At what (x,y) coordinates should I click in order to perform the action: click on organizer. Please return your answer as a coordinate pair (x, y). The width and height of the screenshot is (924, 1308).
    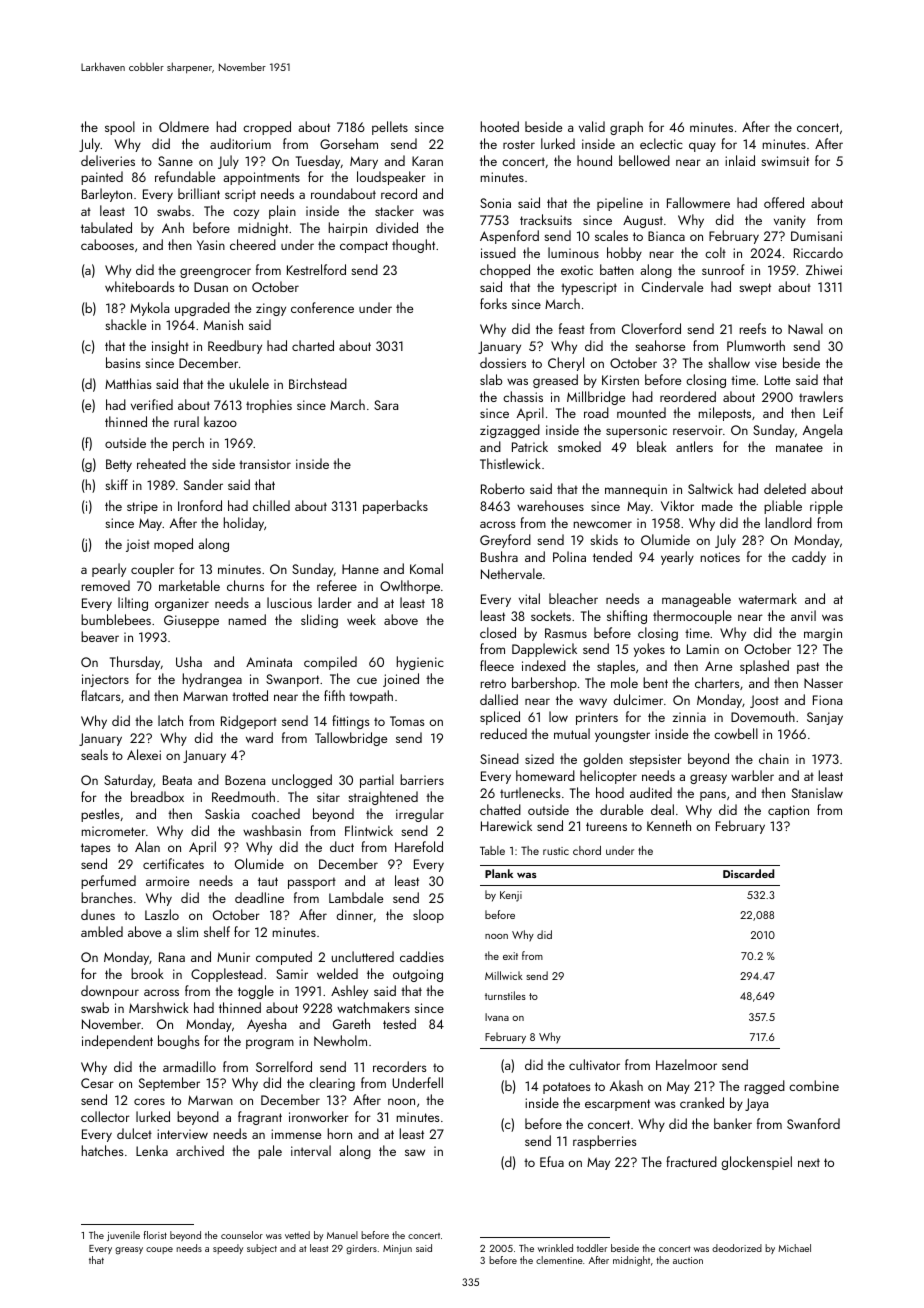
    Looking at the image, I should click on (182, 604).
